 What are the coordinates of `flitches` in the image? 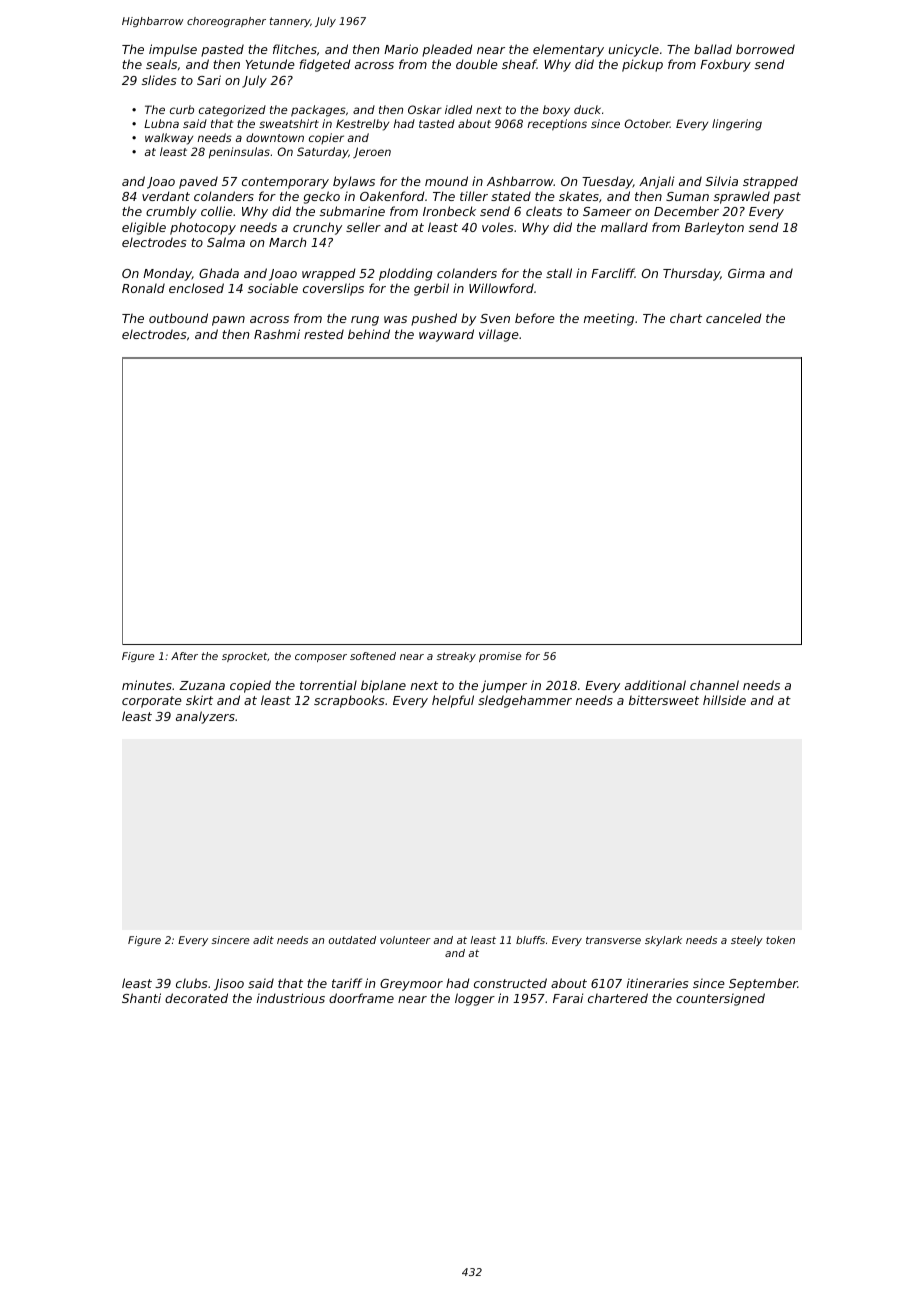 It's located at (295, 49).
